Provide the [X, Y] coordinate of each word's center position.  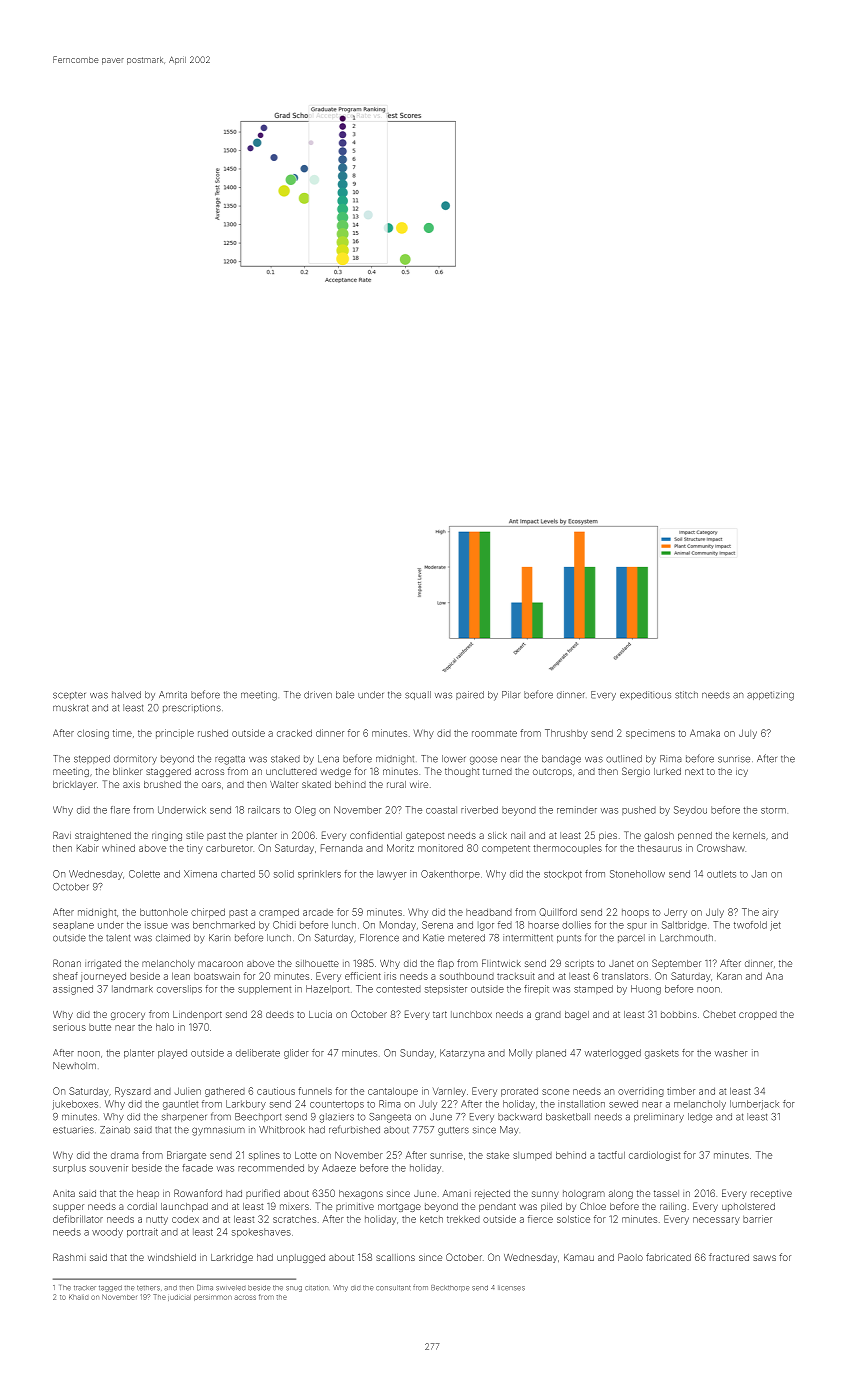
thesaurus [659, 848]
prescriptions [192, 708]
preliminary [659, 1117]
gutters [453, 1131]
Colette [144, 874]
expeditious [645, 695]
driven [318, 695]
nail [518, 835]
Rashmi [69, 1257]
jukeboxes [75, 1105]
